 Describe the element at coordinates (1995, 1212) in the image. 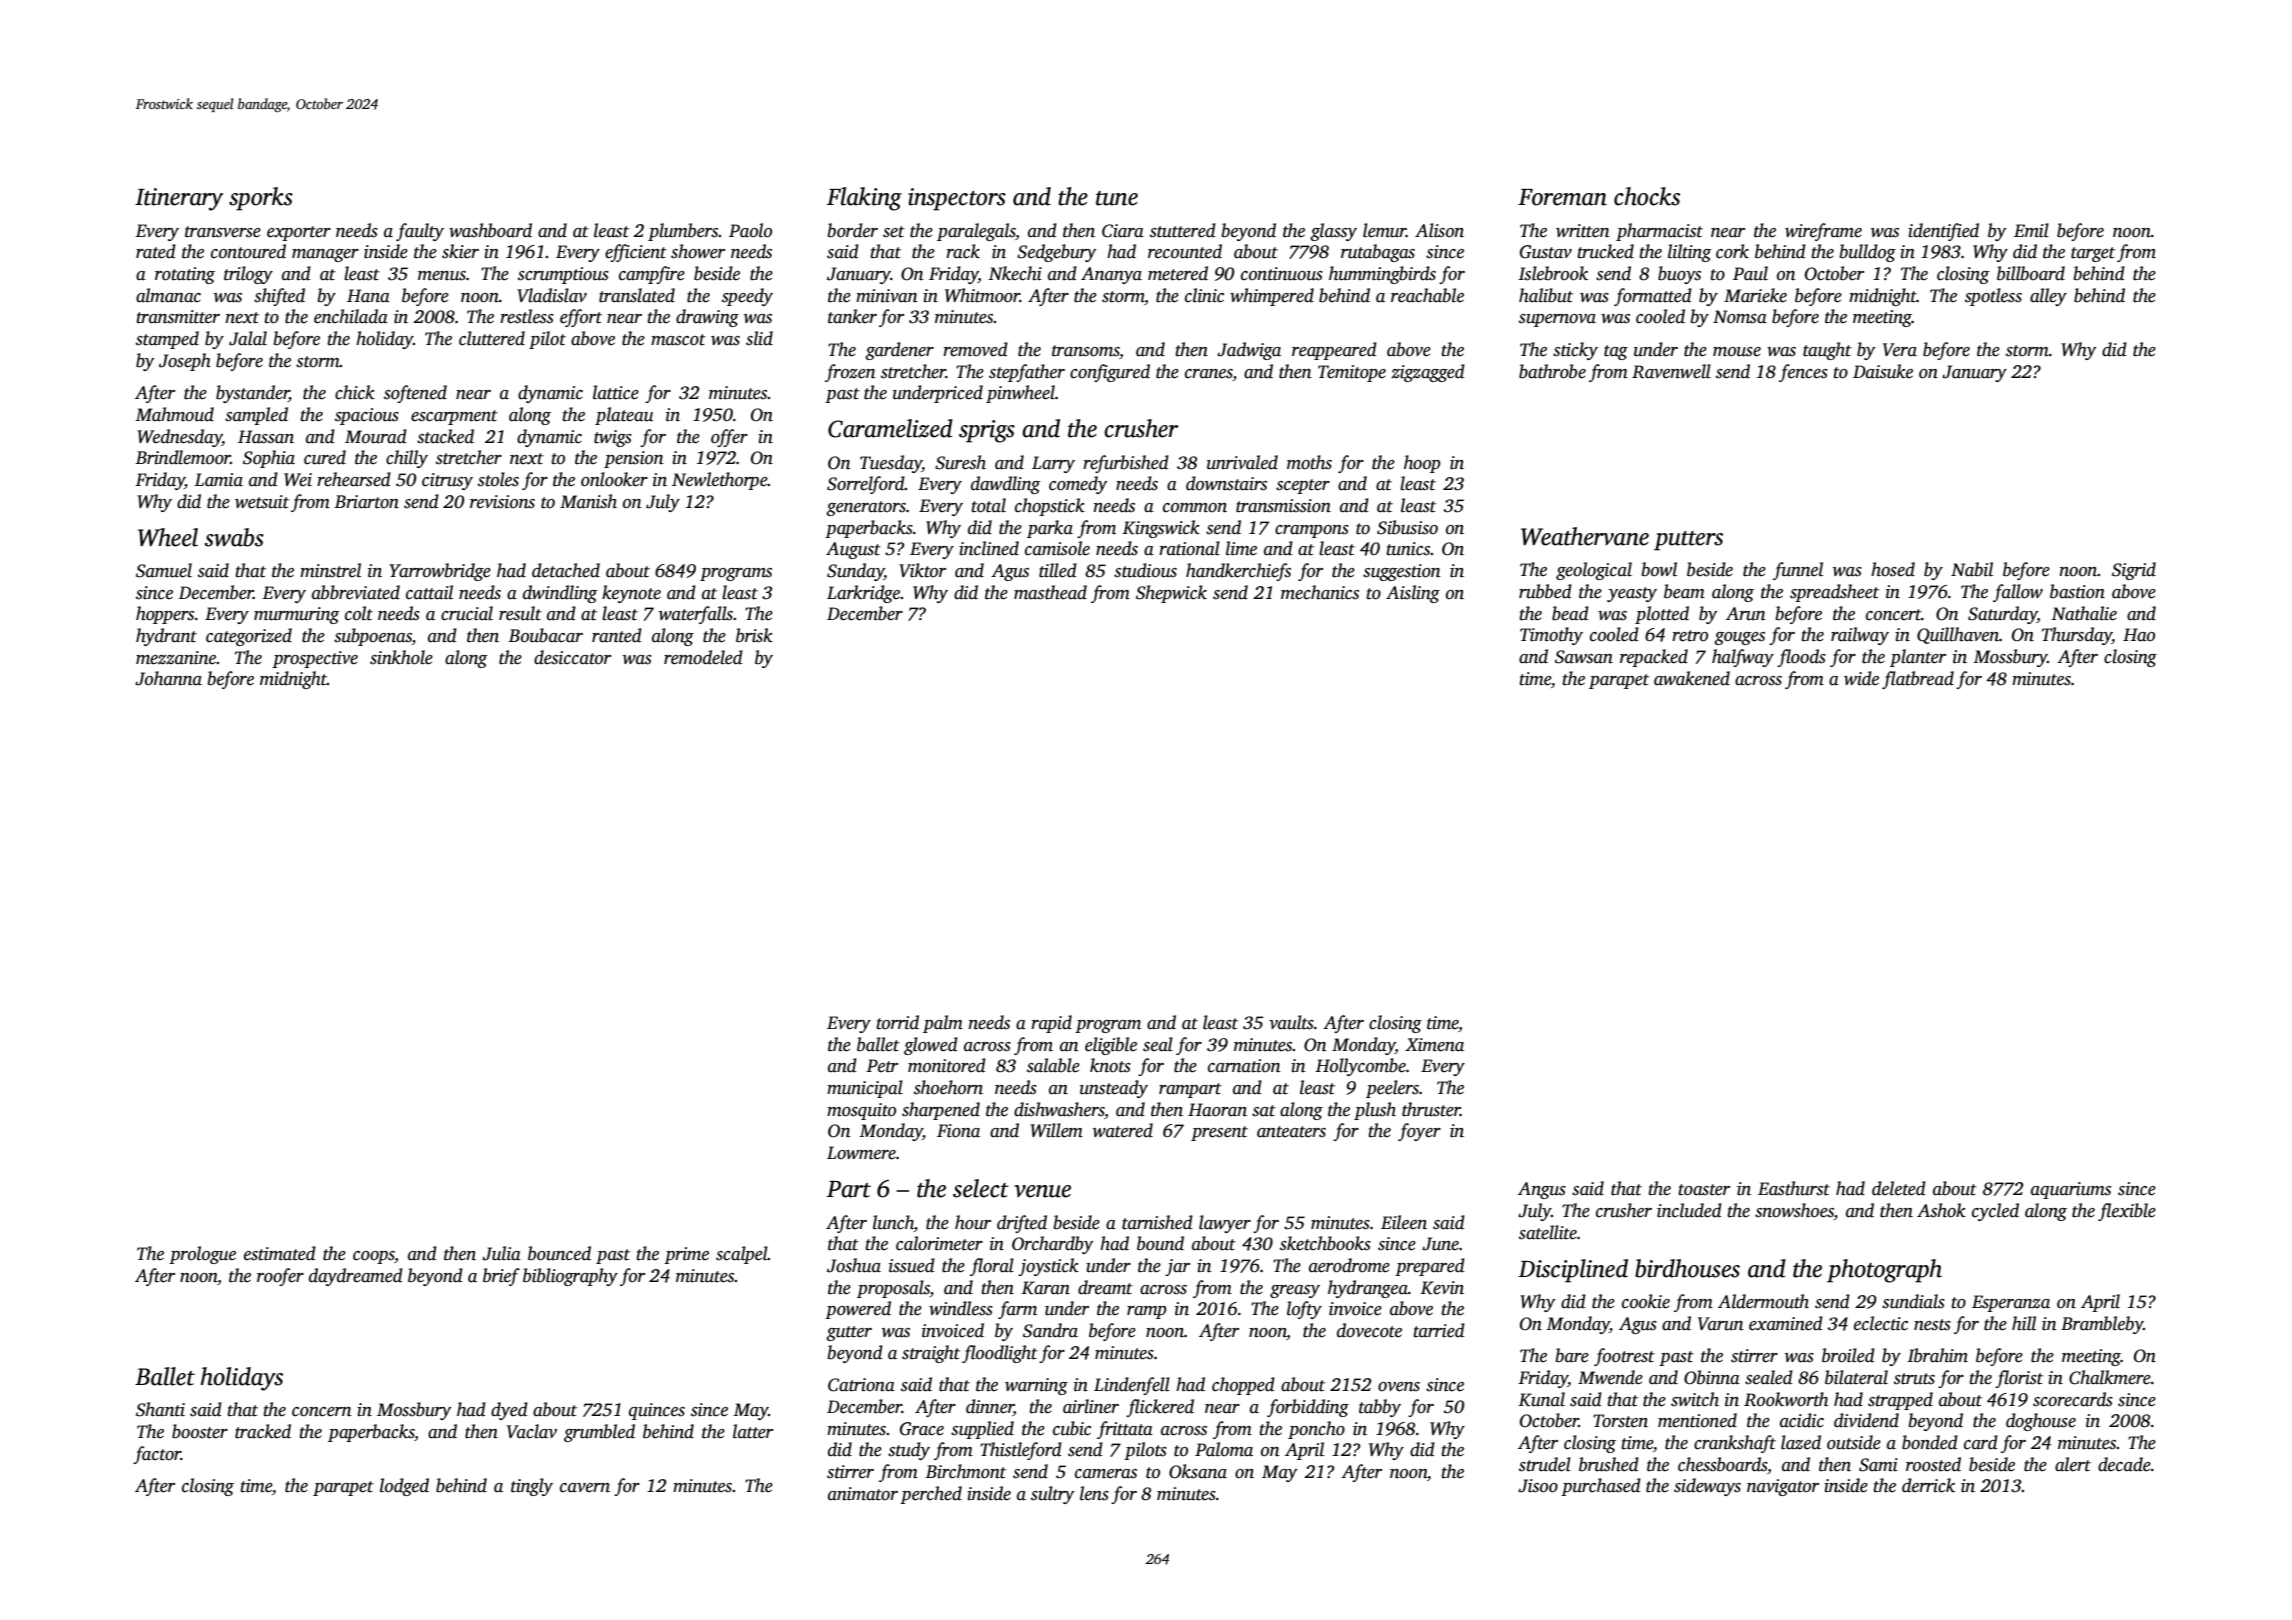

I see `cycled` at that location.
